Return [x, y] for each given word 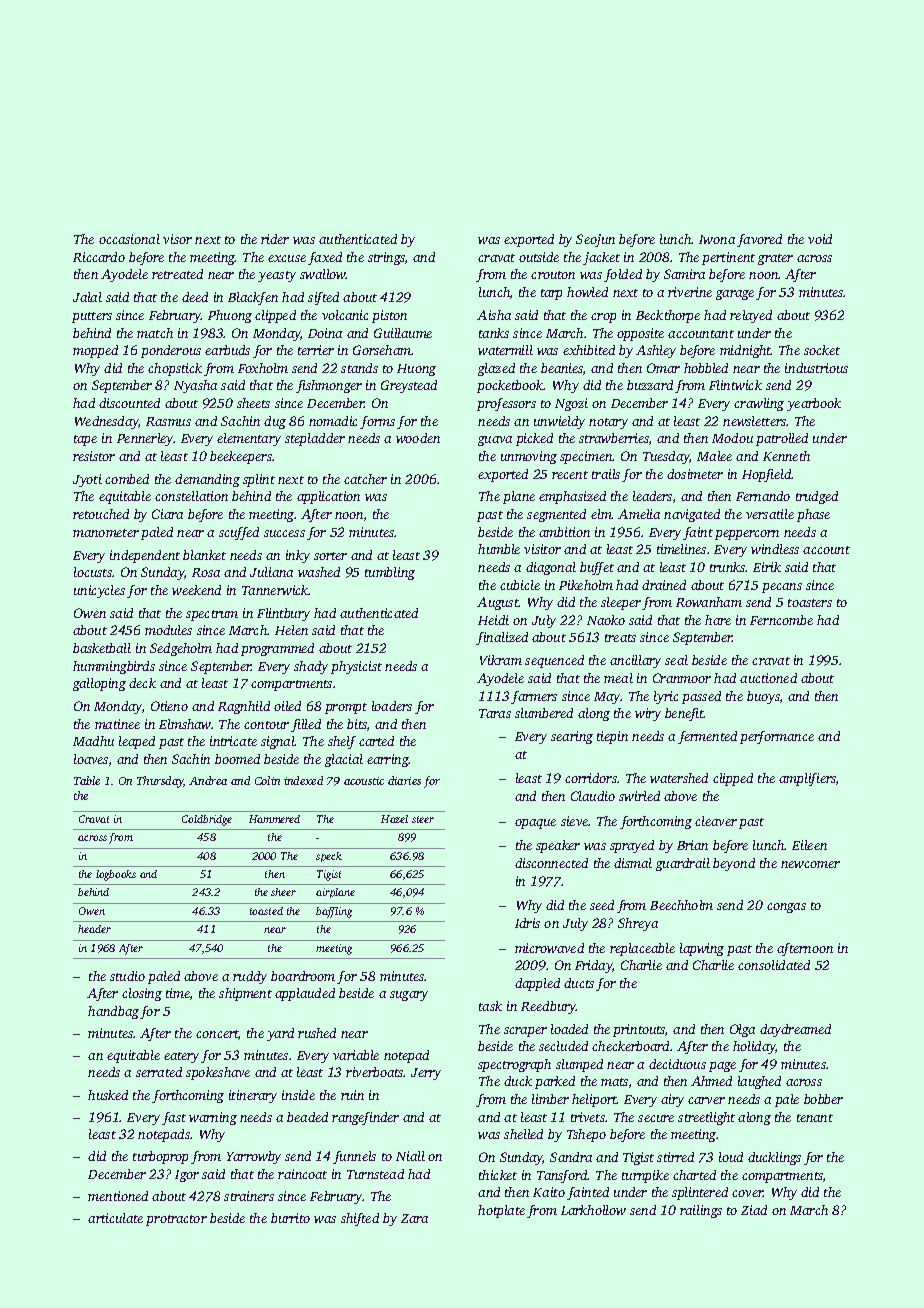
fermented [707, 737]
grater [775, 259]
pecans [782, 588]
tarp [551, 294]
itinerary [253, 1096]
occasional [129, 239]
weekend [196, 590]
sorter [330, 556]
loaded [569, 1029]
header [94, 929]
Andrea [208, 780]
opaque [535, 824]
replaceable [642, 949]
